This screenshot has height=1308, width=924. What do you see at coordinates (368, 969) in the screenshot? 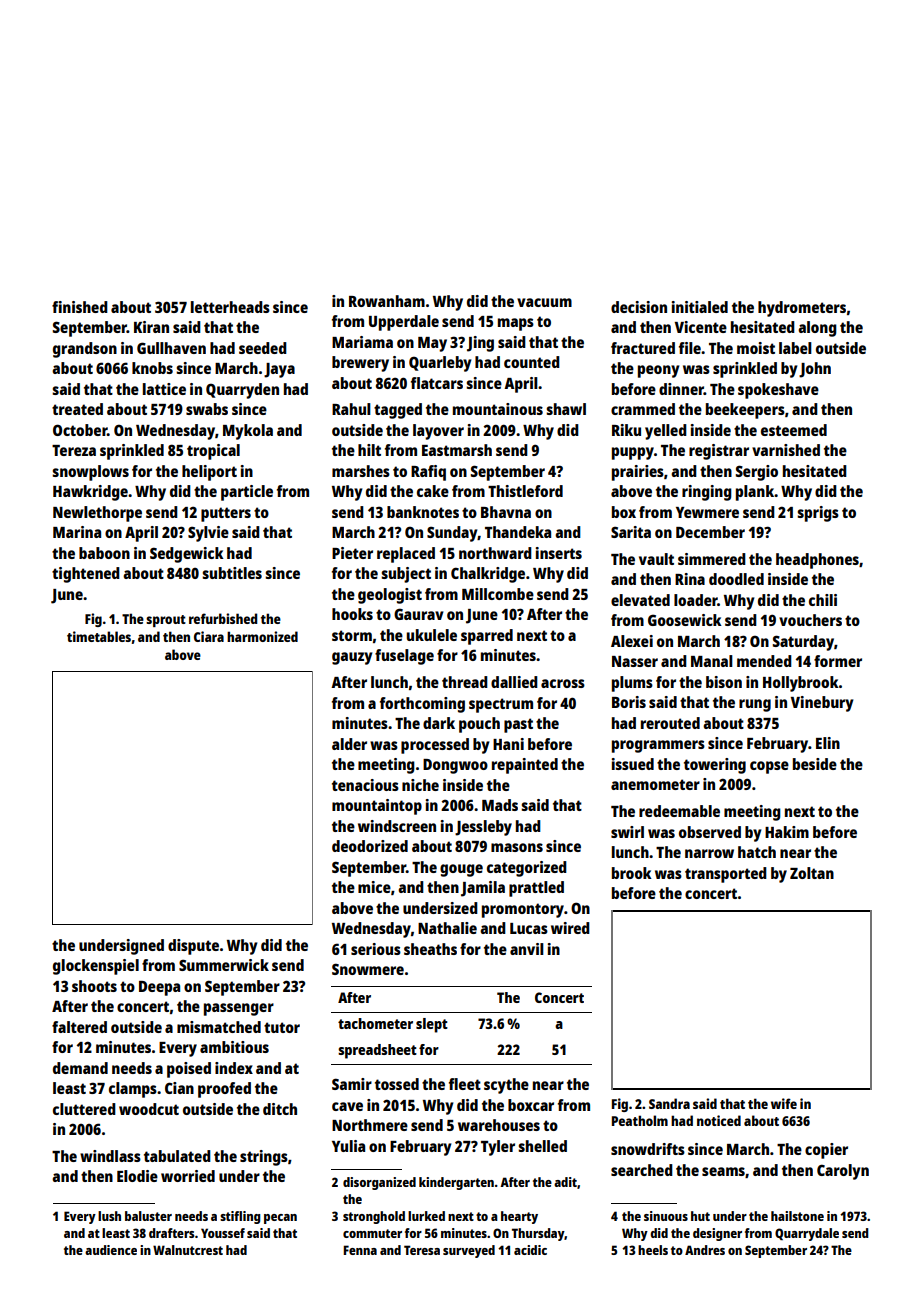
I see `Snowmere` at bounding box center [368, 969].
